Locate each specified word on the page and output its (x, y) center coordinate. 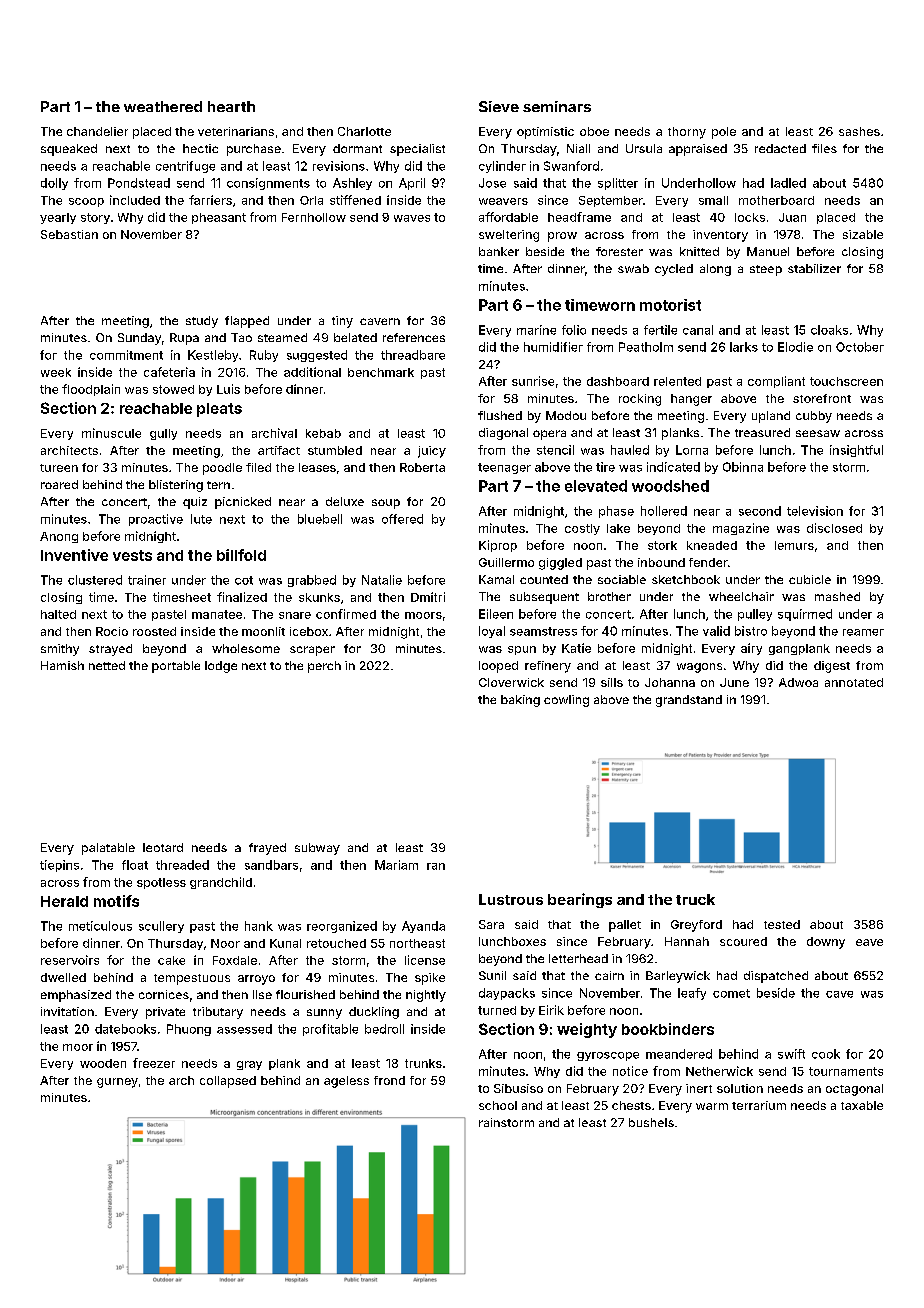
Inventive (74, 555)
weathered (163, 106)
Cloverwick (511, 682)
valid (716, 631)
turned (497, 1010)
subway (317, 849)
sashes (859, 131)
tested (782, 924)
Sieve (499, 106)
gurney (117, 1083)
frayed (267, 849)
